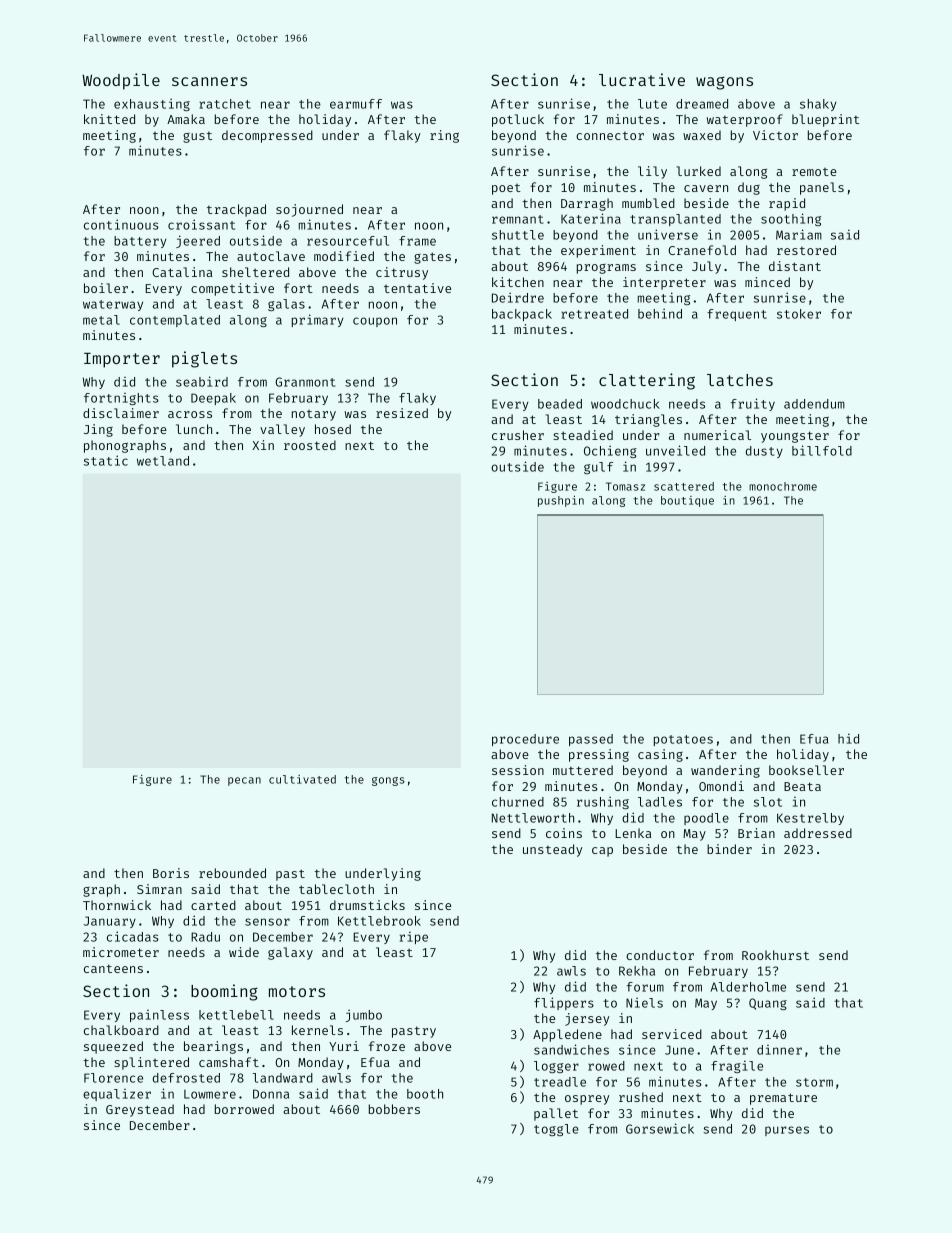 Image resolution: width=952 pixels, height=1233 pixels. I want to click on fragile, so click(737, 1066).
